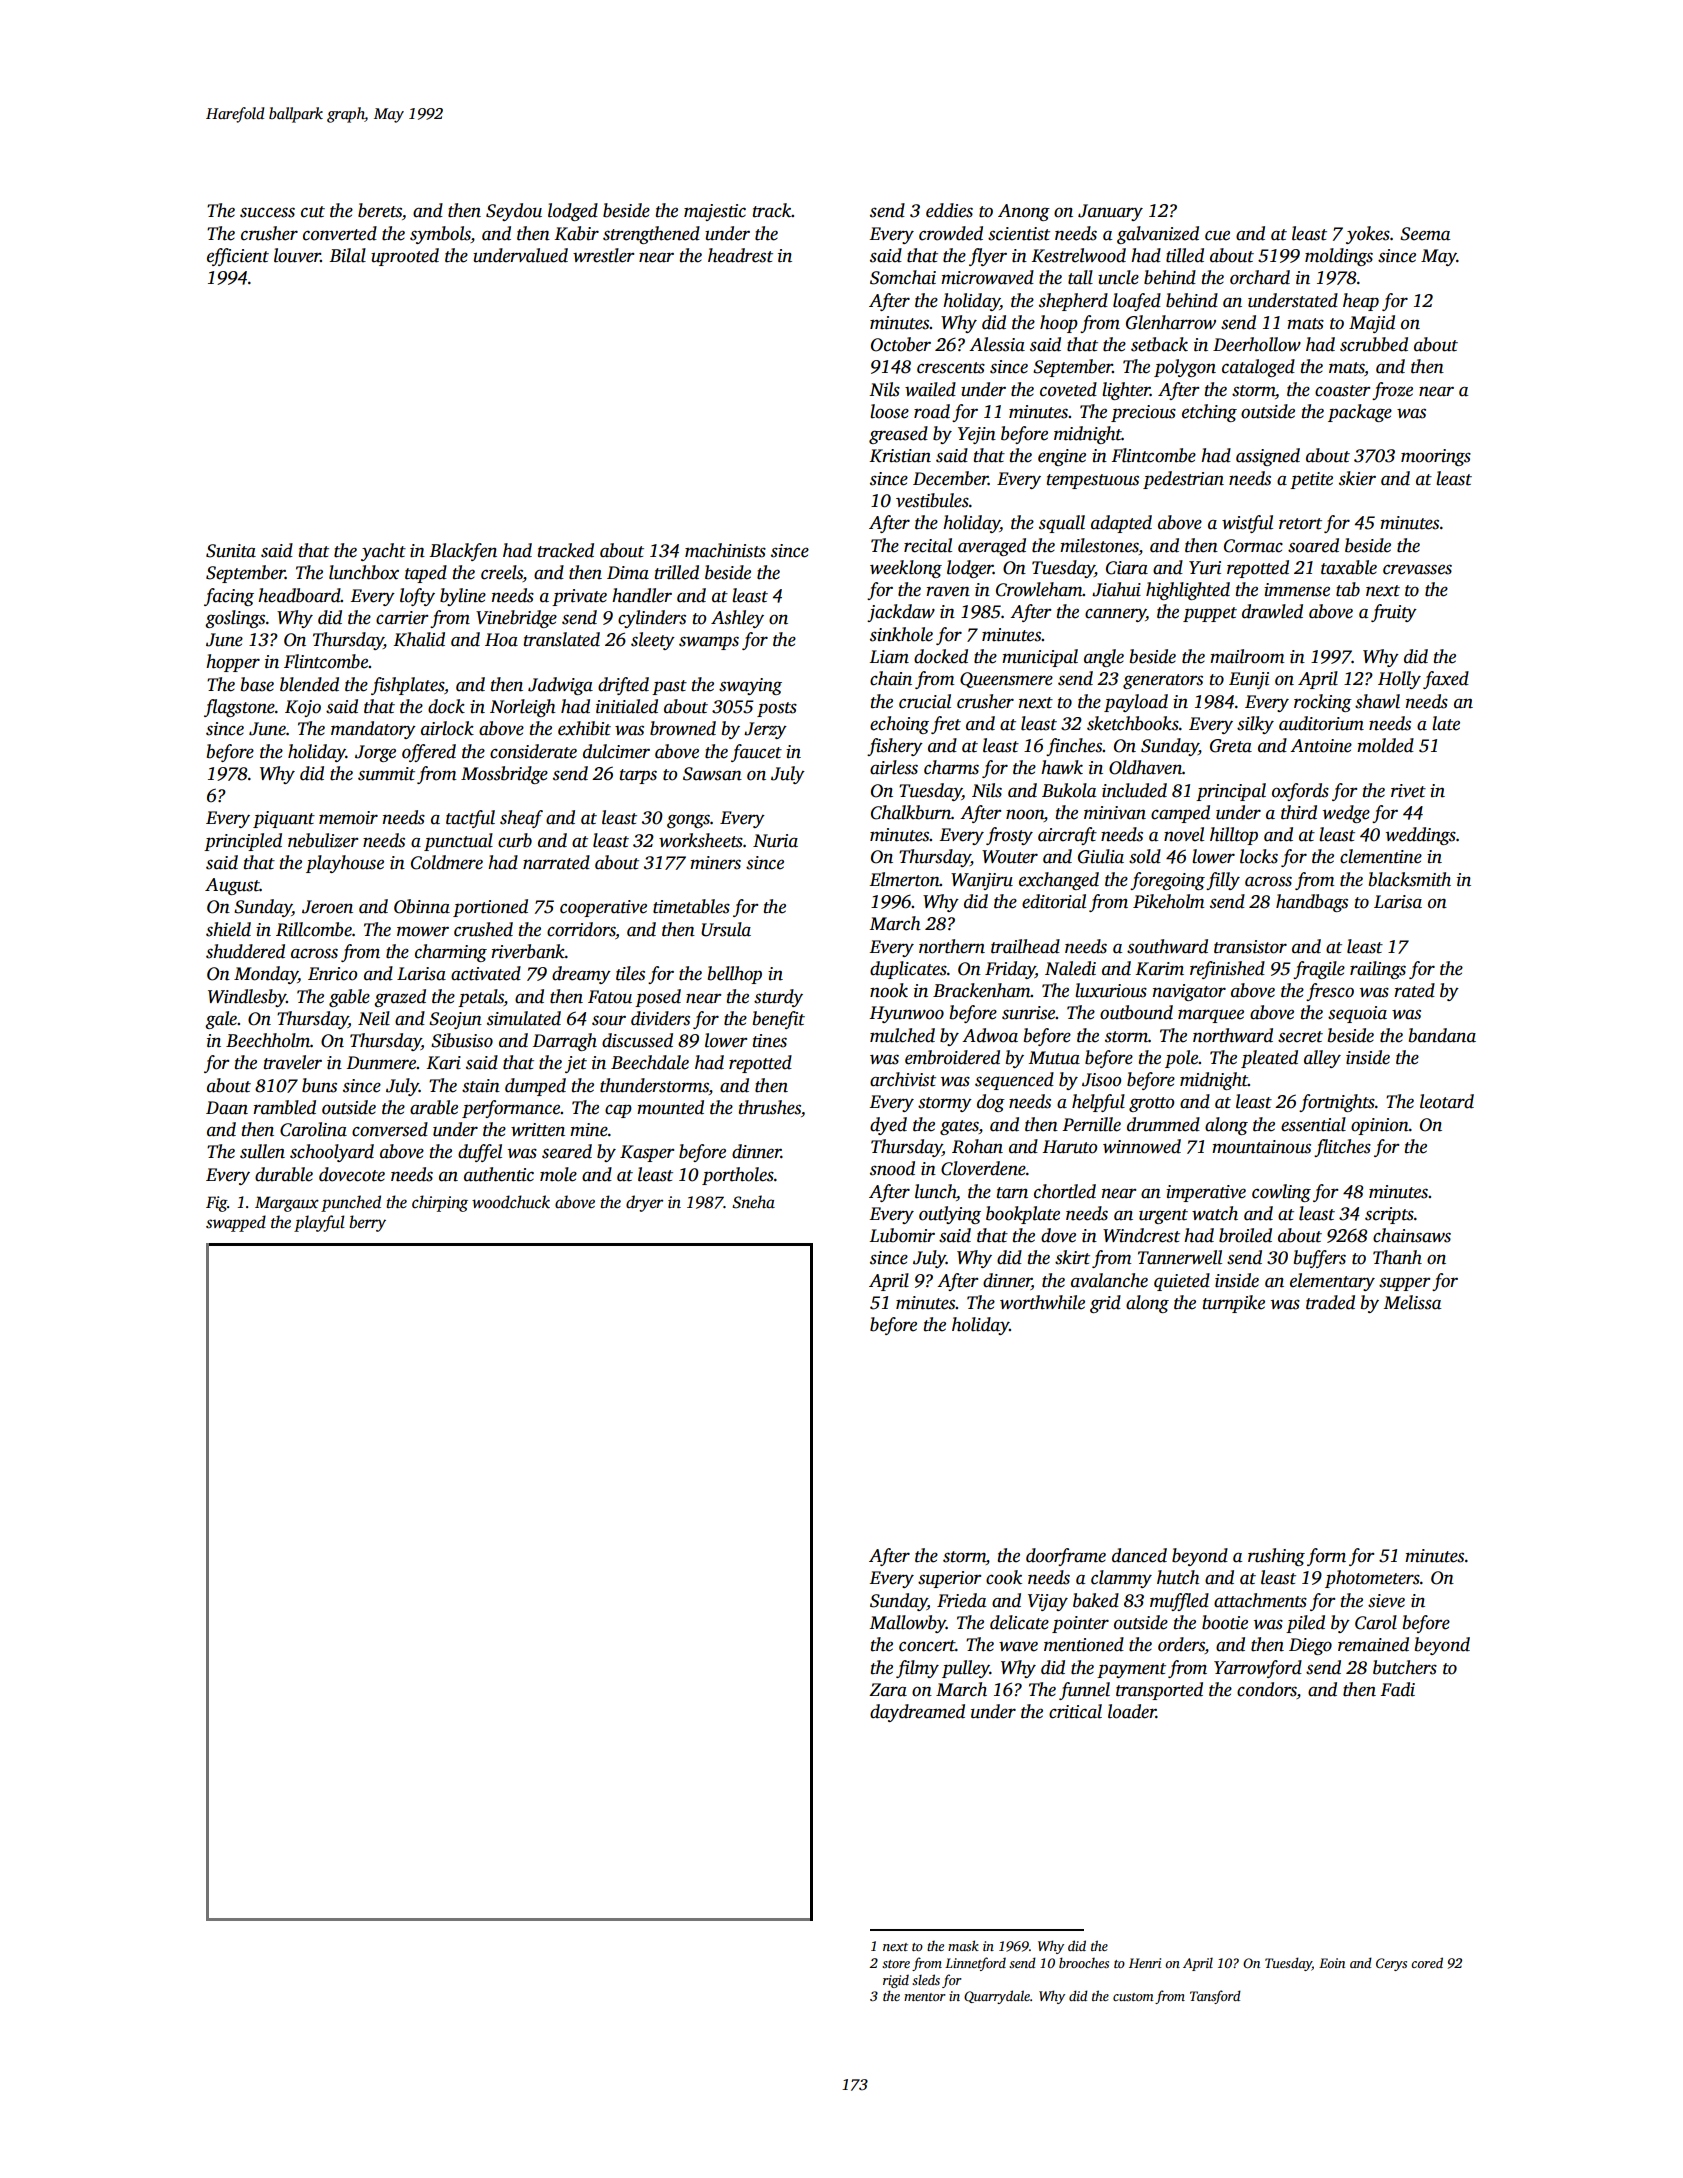 The width and height of the page is (1683, 2178). I want to click on bandana, so click(1442, 1035).
